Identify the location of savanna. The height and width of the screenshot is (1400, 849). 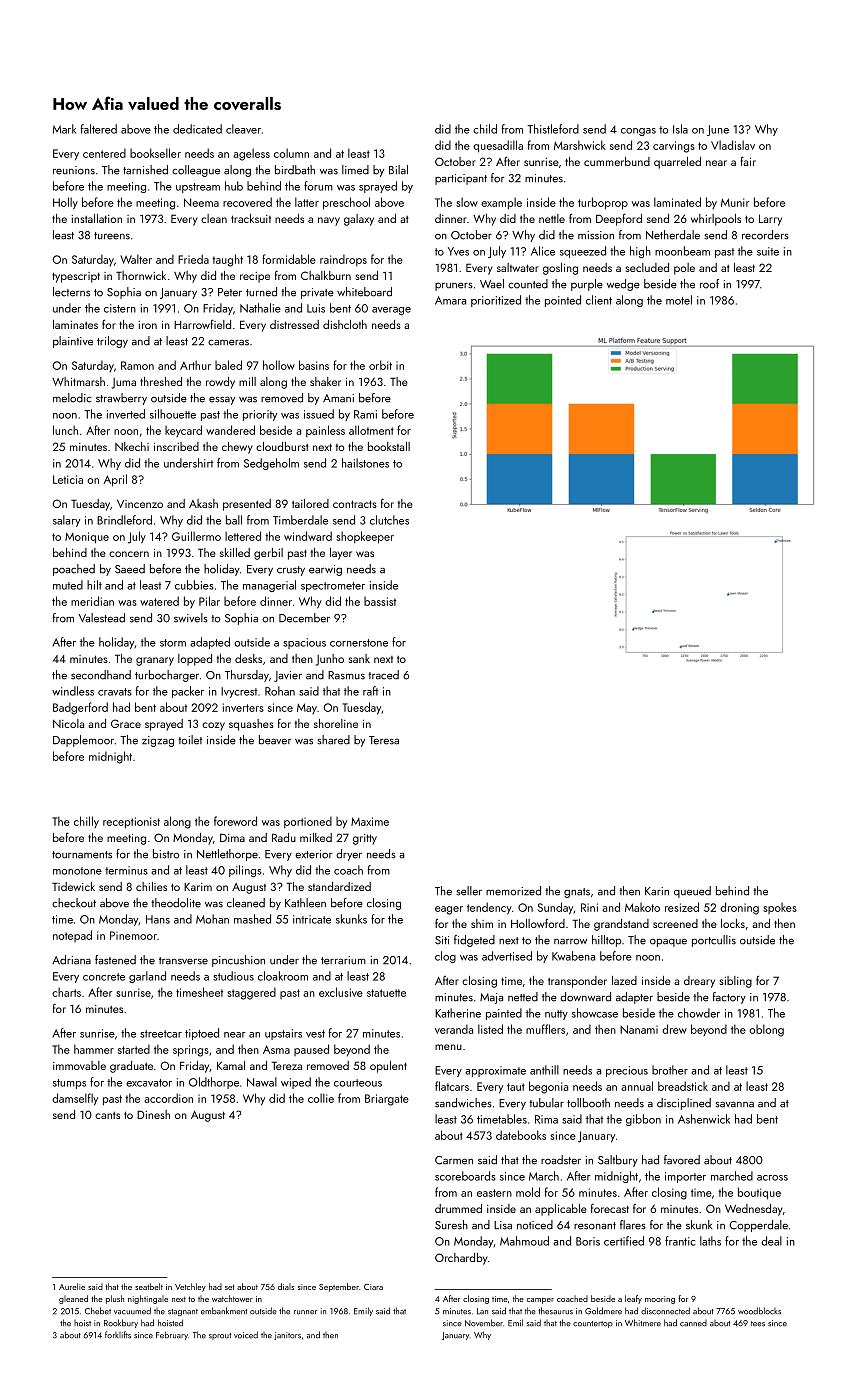
(734, 1104).
